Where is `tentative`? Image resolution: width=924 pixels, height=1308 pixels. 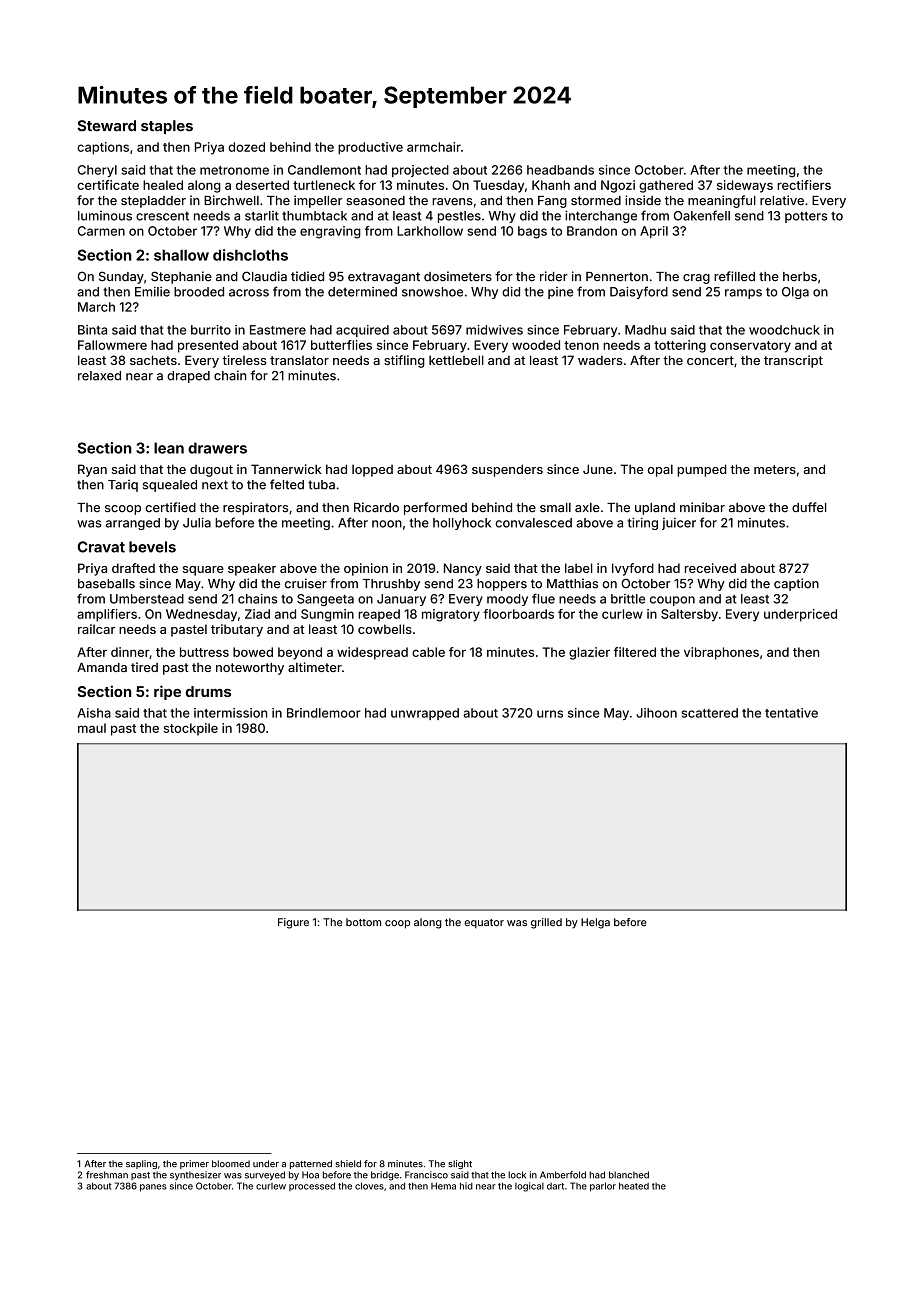 tentative is located at coordinates (791, 713).
